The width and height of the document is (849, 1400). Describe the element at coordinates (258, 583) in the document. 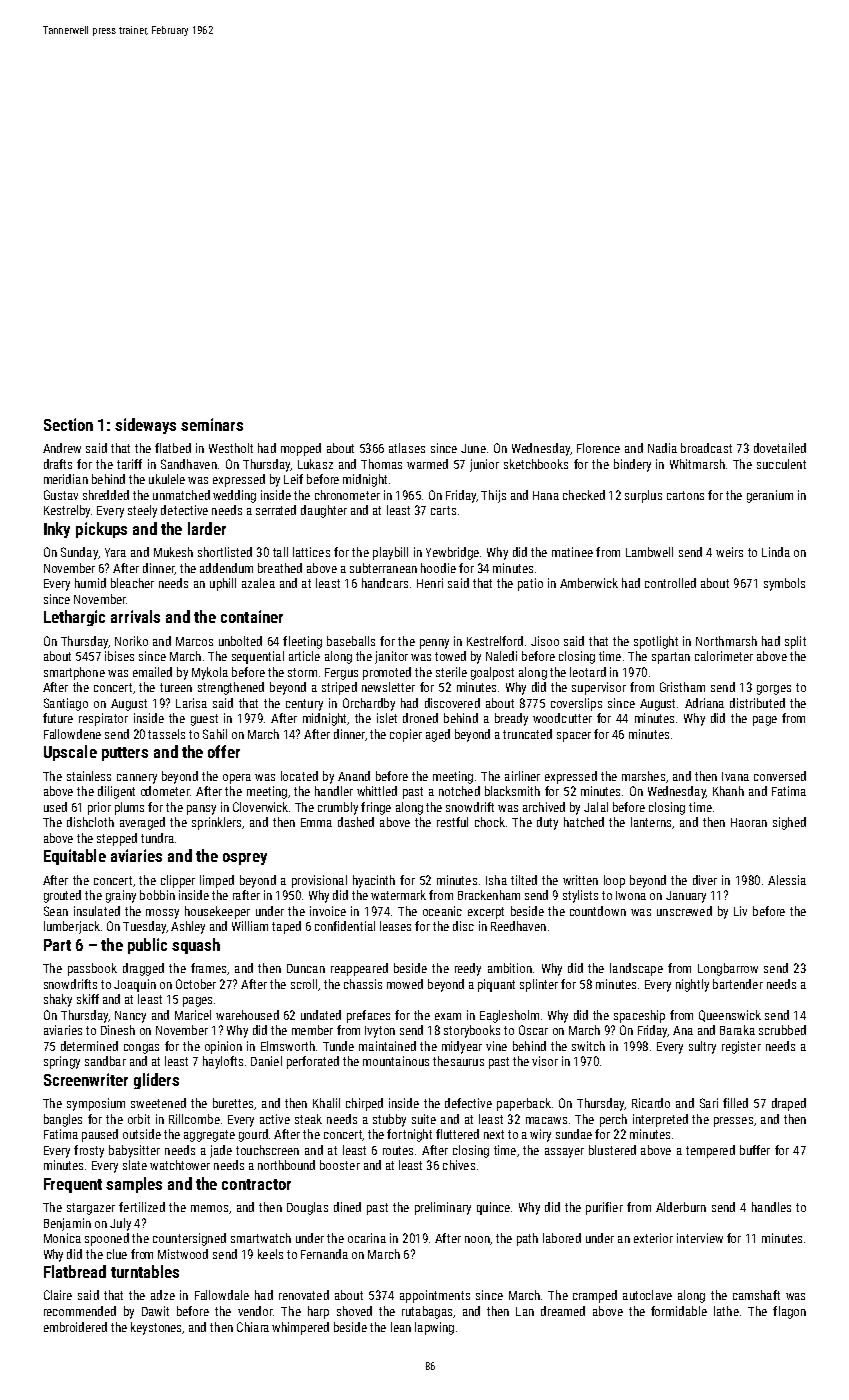

I see `azalea` at that location.
